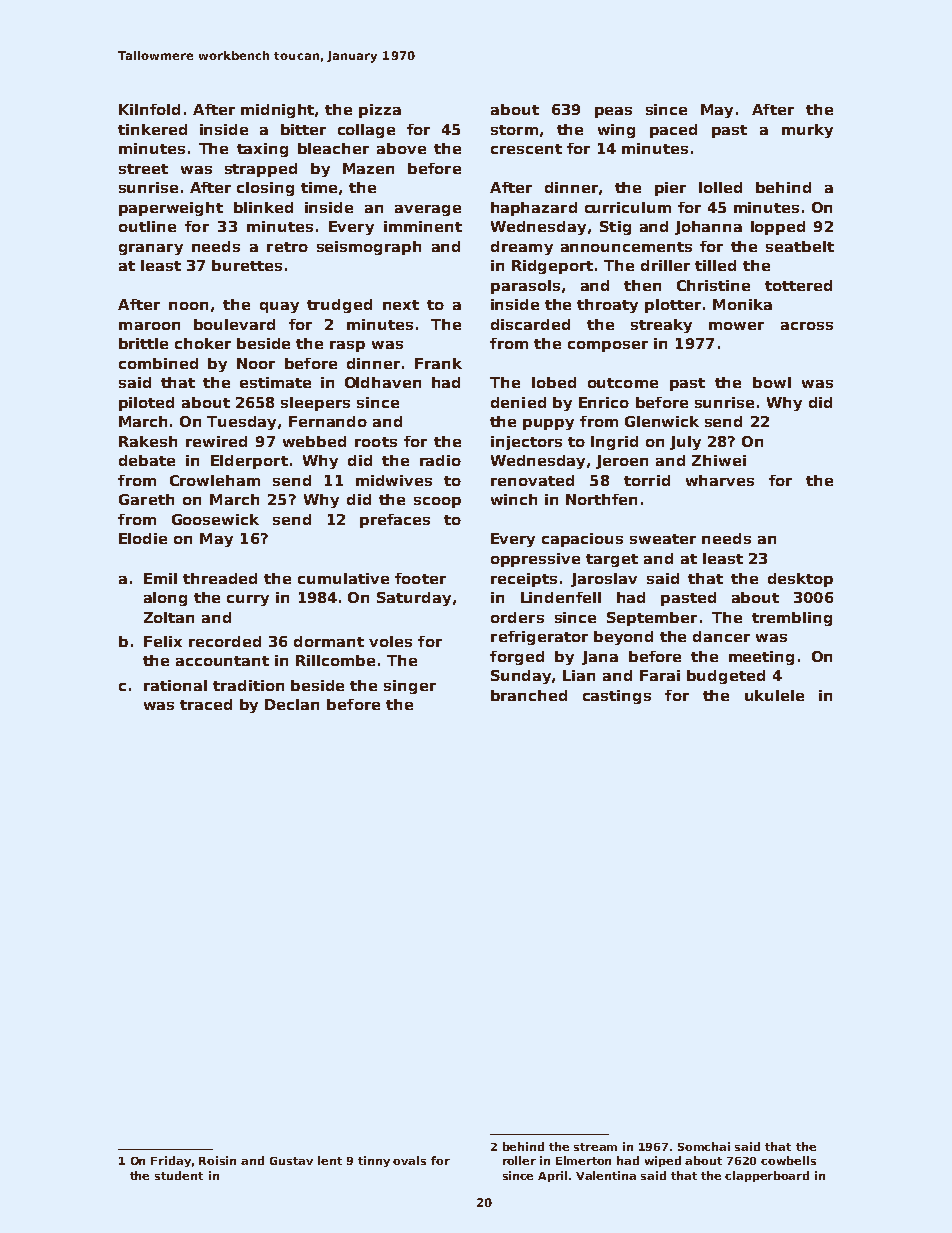 The height and width of the document is (1233, 952). What do you see at coordinates (291, 1161) in the document?
I see `Gustav` at bounding box center [291, 1161].
